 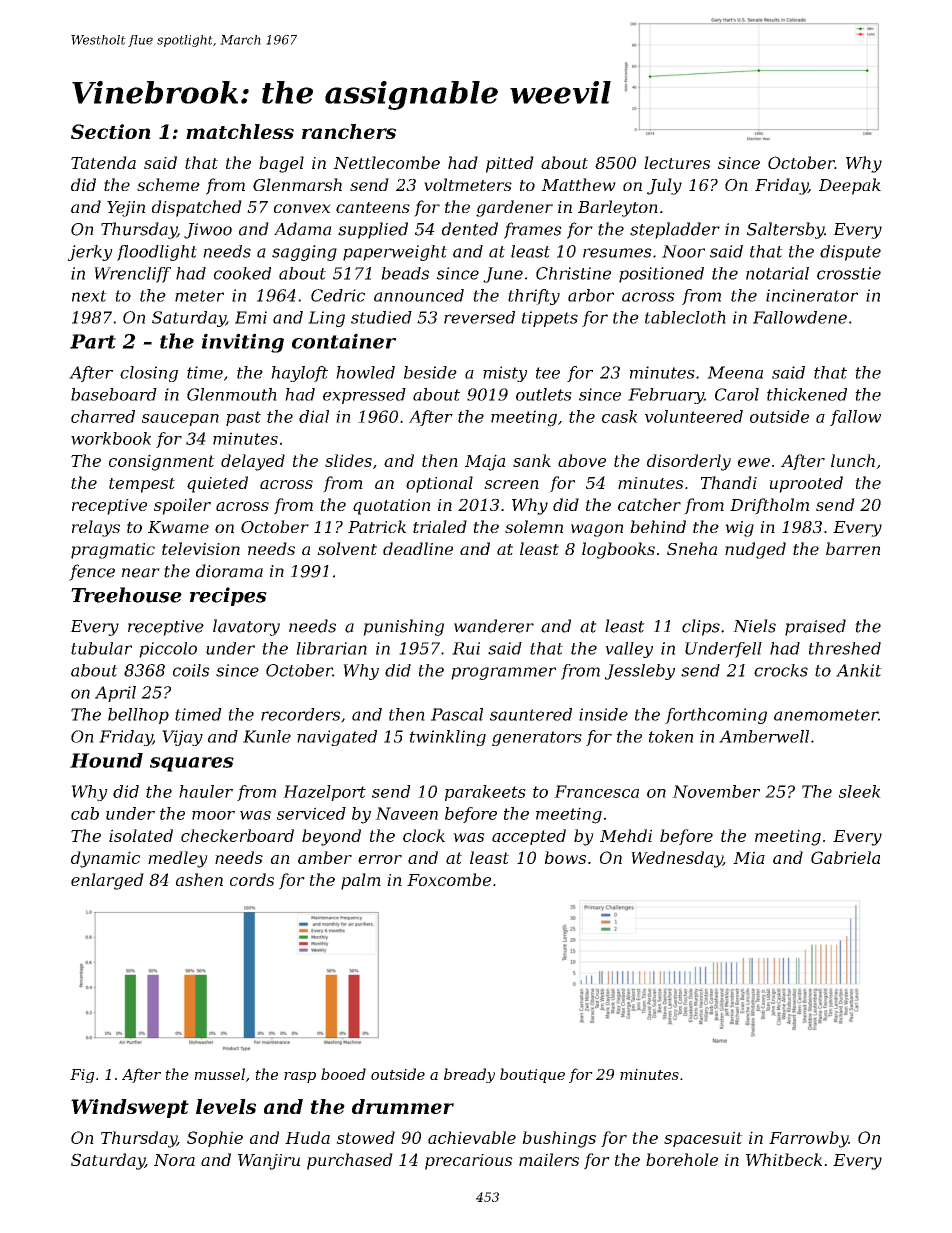 What do you see at coordinates (364, 396) in the image?
I see `expressed` at bounding box center [364, 396].
